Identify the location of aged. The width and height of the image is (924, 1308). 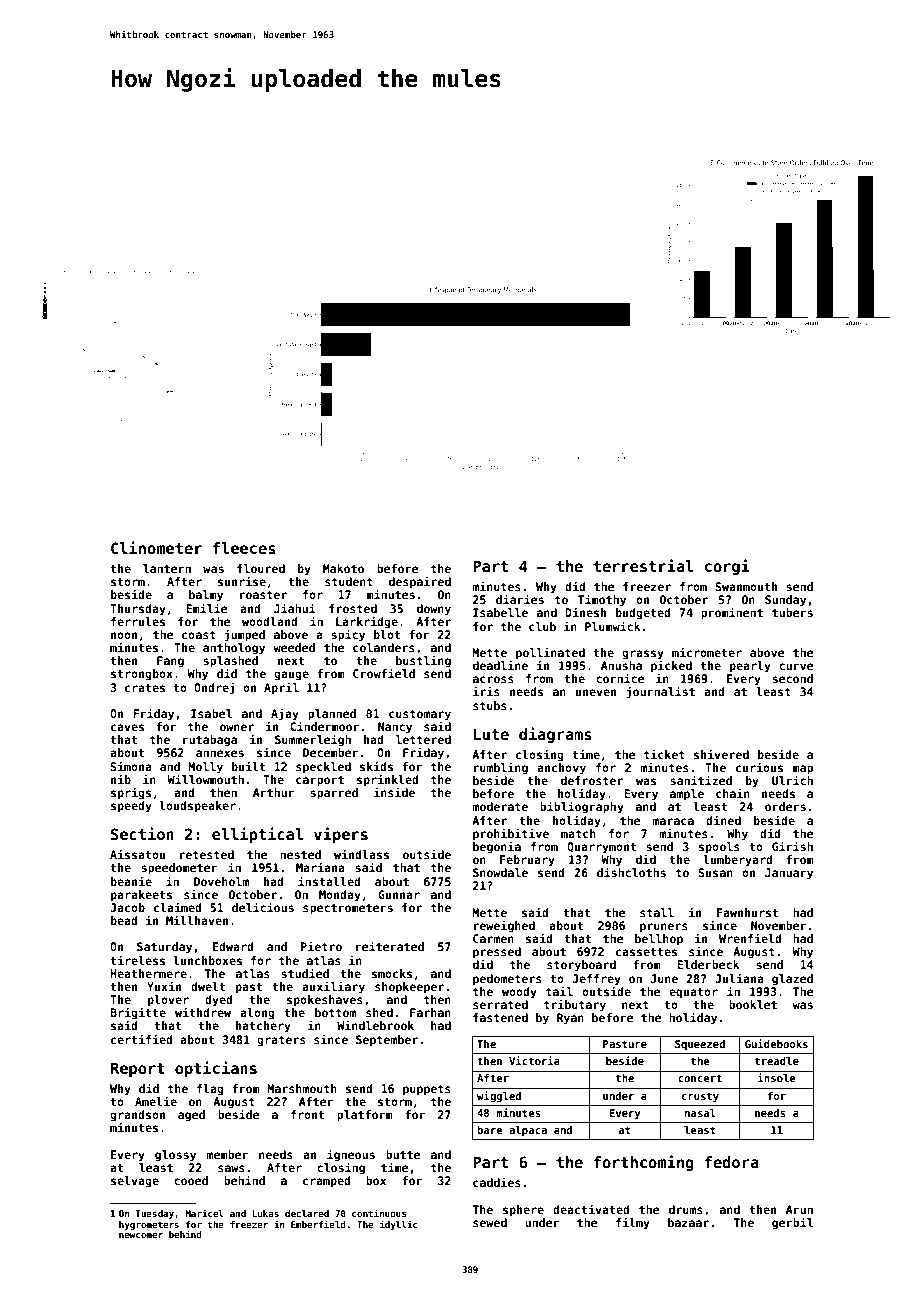
(191, 1116).
